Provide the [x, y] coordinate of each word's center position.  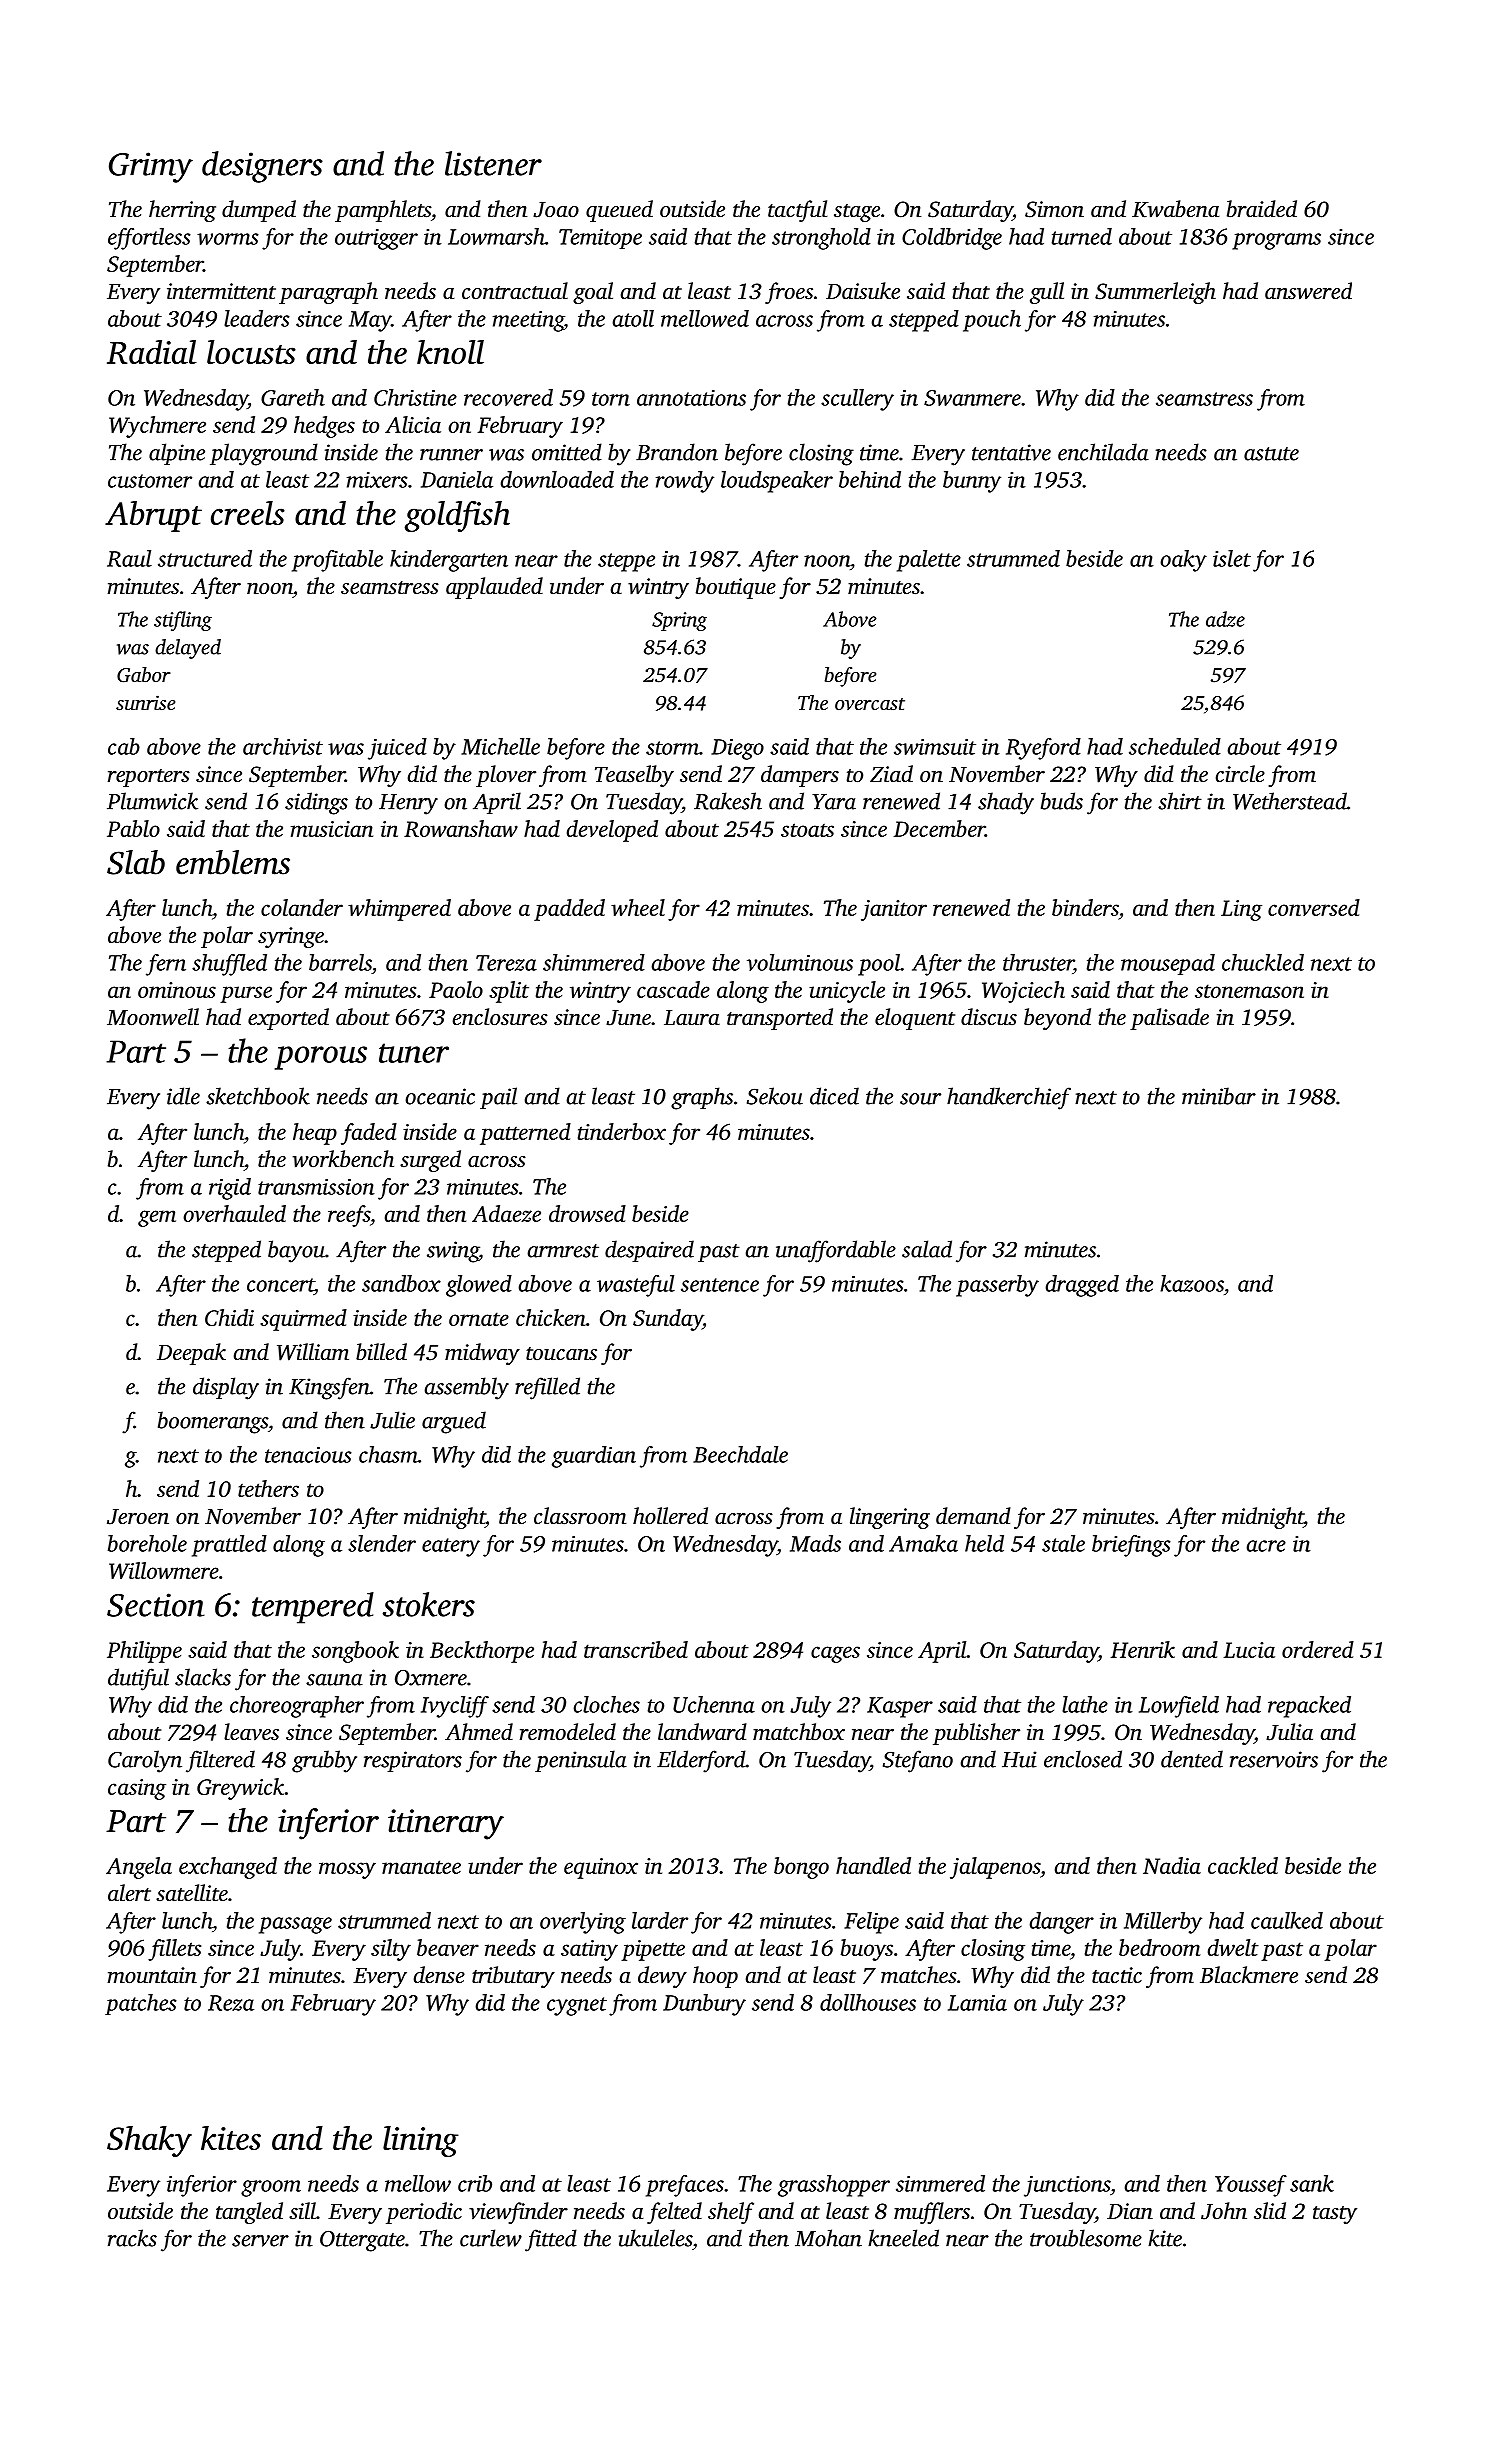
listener [493, 163]
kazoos [1192, 1283]
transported [780, 1019]
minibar [1219, 1096]
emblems [233, 862]
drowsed [587, 1213]
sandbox [401, 1283]
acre [1266, 1546]
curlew [491, 2238]
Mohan [828, 2238]
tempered [313, 1608]
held [984, 1543]
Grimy [151, 167]
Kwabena [1175, 209]
